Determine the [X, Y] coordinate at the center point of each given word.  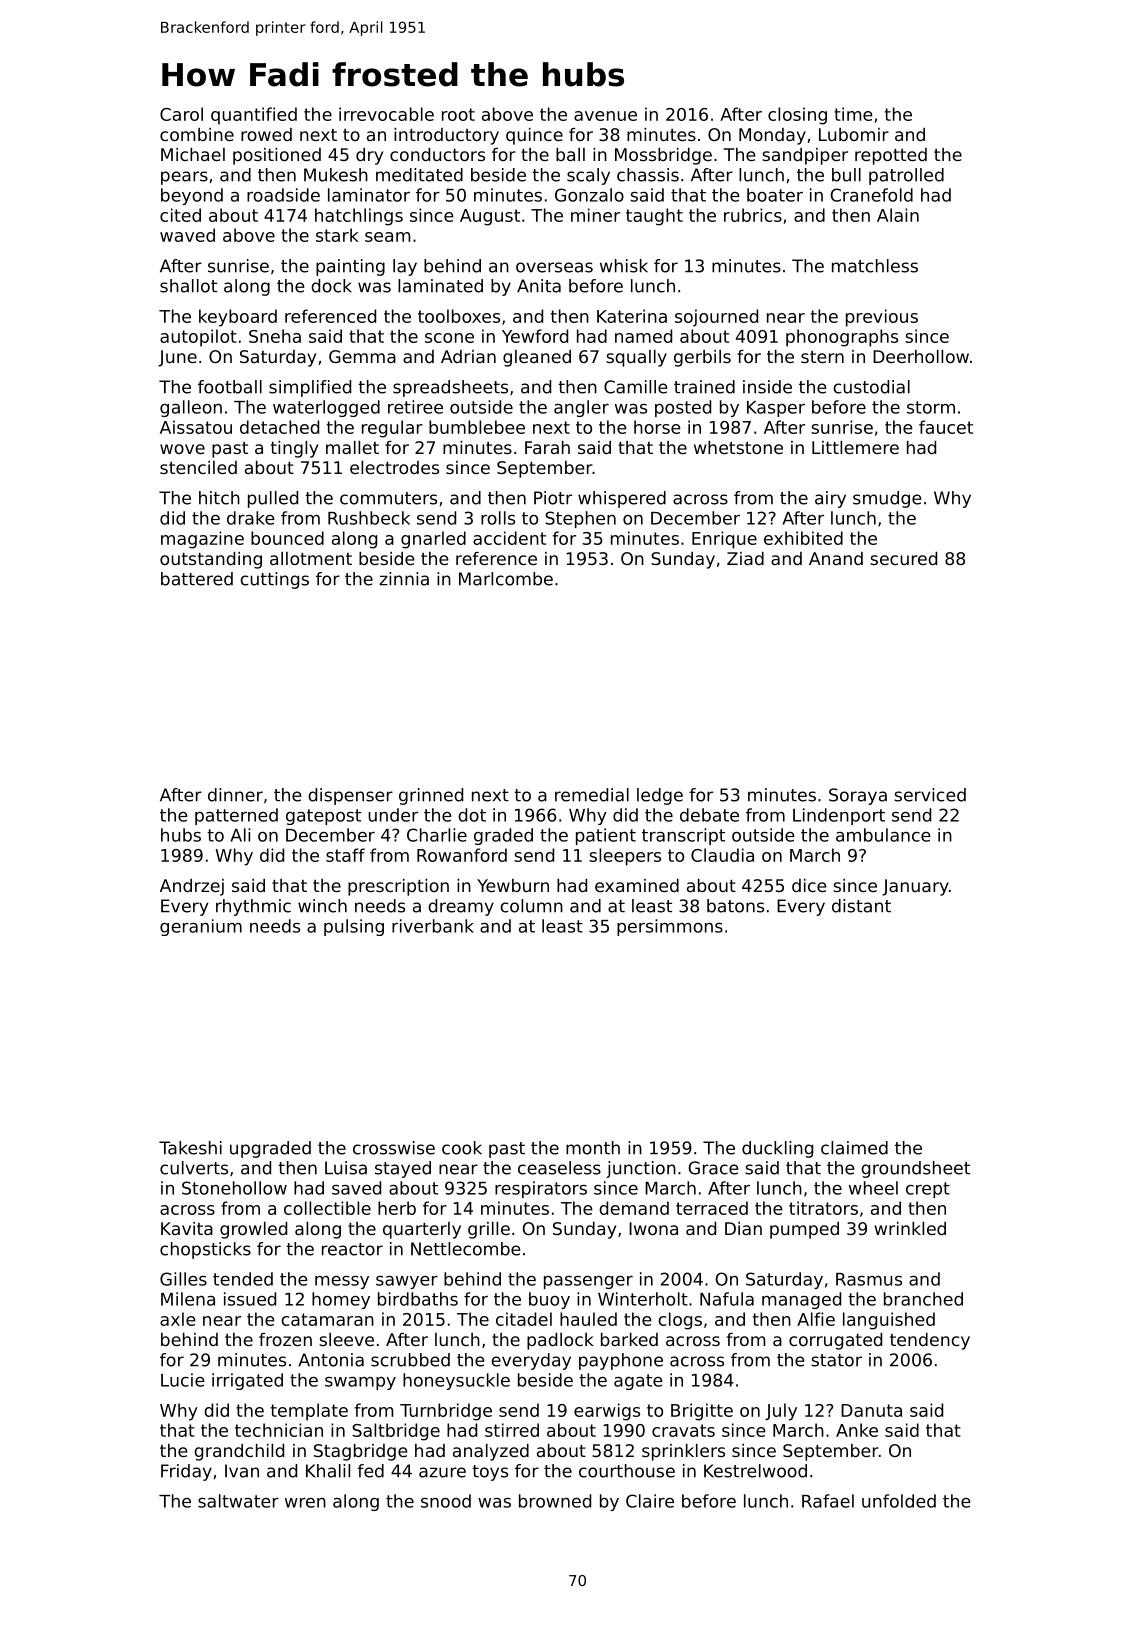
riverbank [433, 926]
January [915, 887]
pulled [273, 499]
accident [509, 538]
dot [472, 815]
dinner [235, 795]
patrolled [906, 176]
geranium [201, 927]
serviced [930, 795]
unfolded [899, 1501]
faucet [946, 427]
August [490, 217]
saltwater [238, 1501]
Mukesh [336, 175]
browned [555, 1501]
